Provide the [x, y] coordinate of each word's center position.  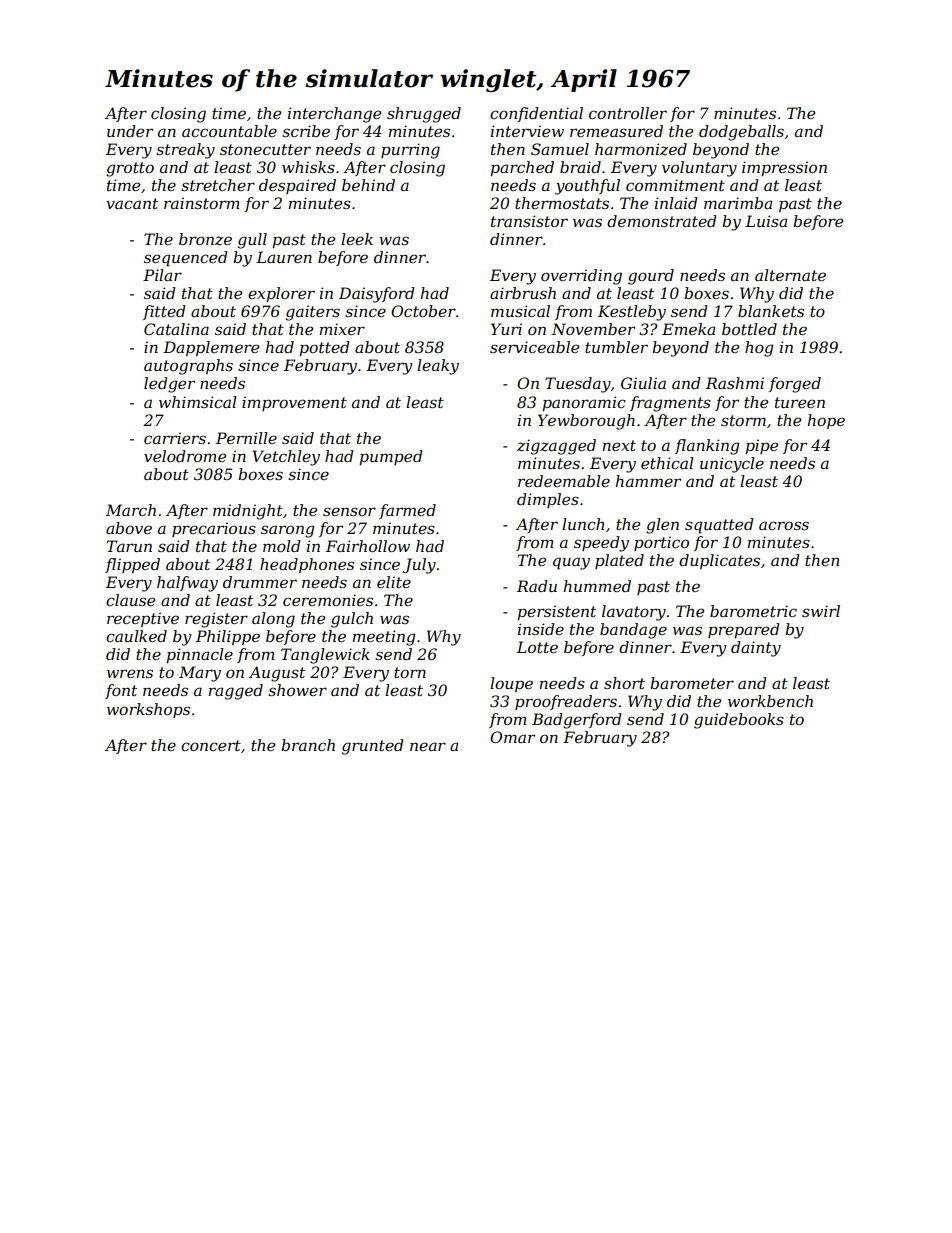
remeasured [616, 131]
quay [571, 563]
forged [795, 385]
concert [211, 745]
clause [130, 600]
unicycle [732, 465]
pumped [391, 457]
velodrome [185, 456]
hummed [597, 586]
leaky [438, 367]
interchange [334, 115]
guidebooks [739, 721]
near [428, 746]
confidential [536, 114]
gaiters [313, 313]
